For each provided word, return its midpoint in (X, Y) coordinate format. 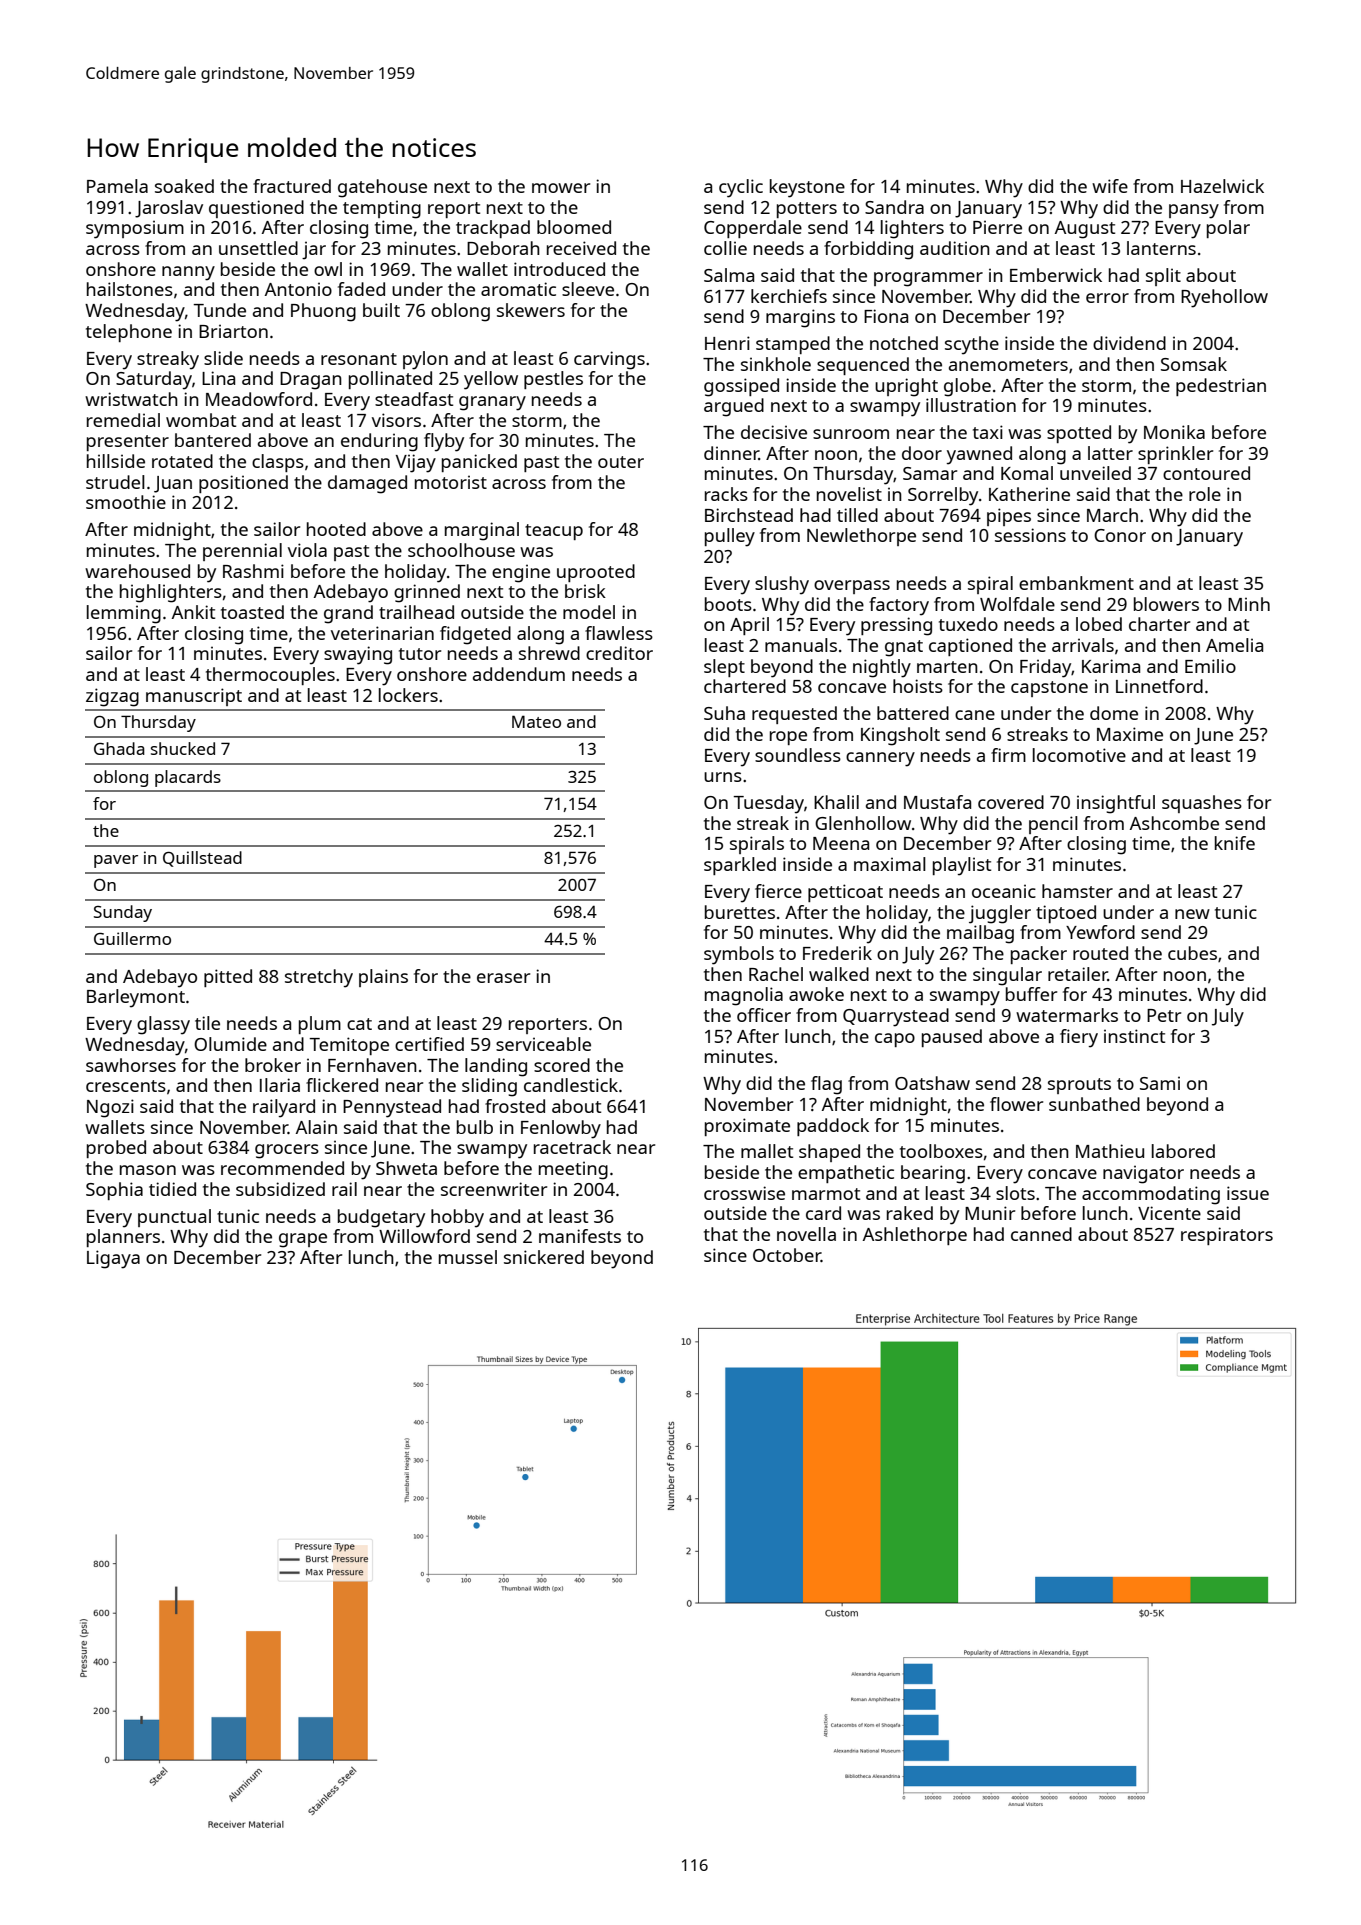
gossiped (741, 387)
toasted (252, 612)
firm (1008, 755)
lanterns (1161, 248)
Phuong (323, 312)
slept (724, 668)
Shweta (406, 1168)
